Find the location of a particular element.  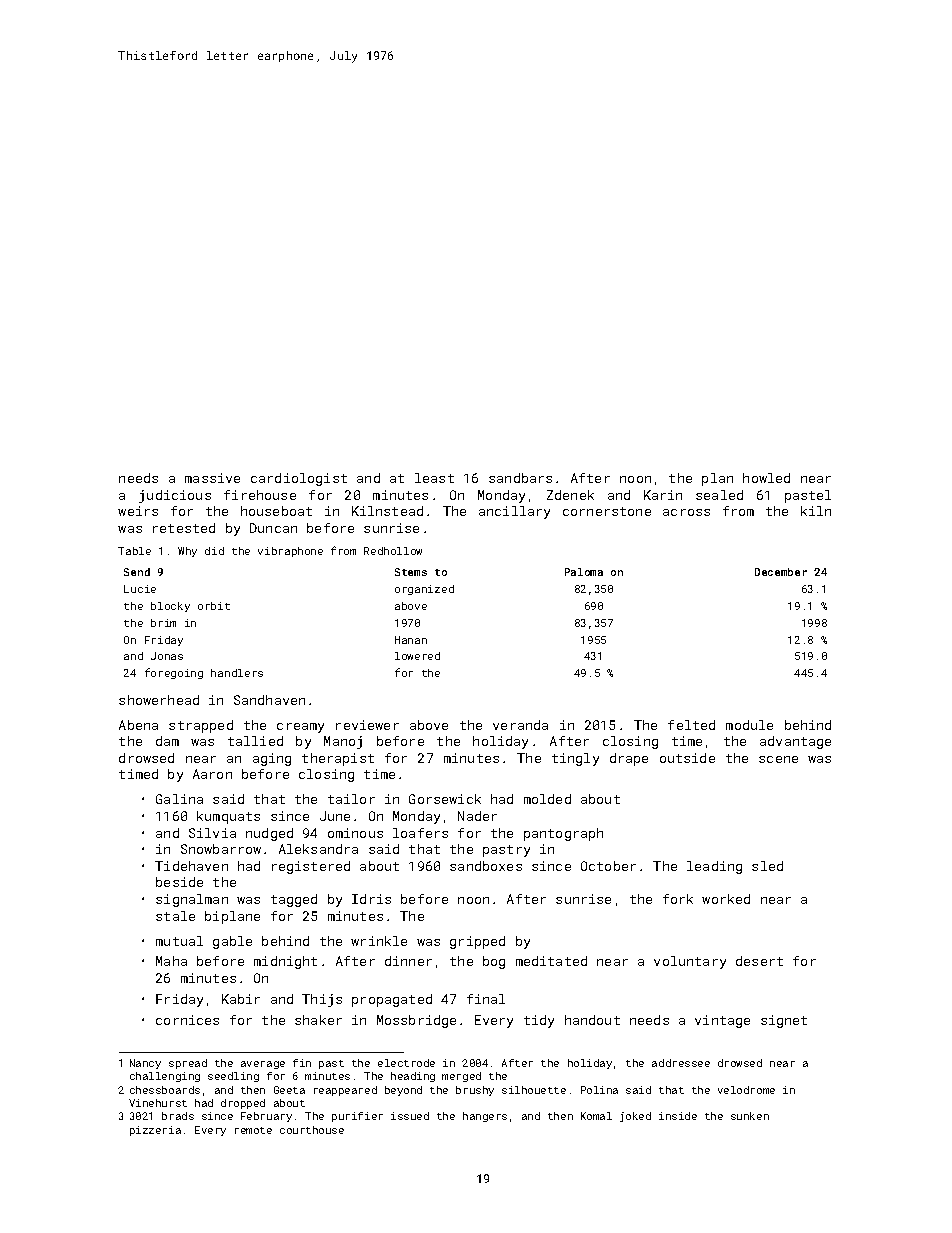

loafers is located at coordinates (420, 833).
